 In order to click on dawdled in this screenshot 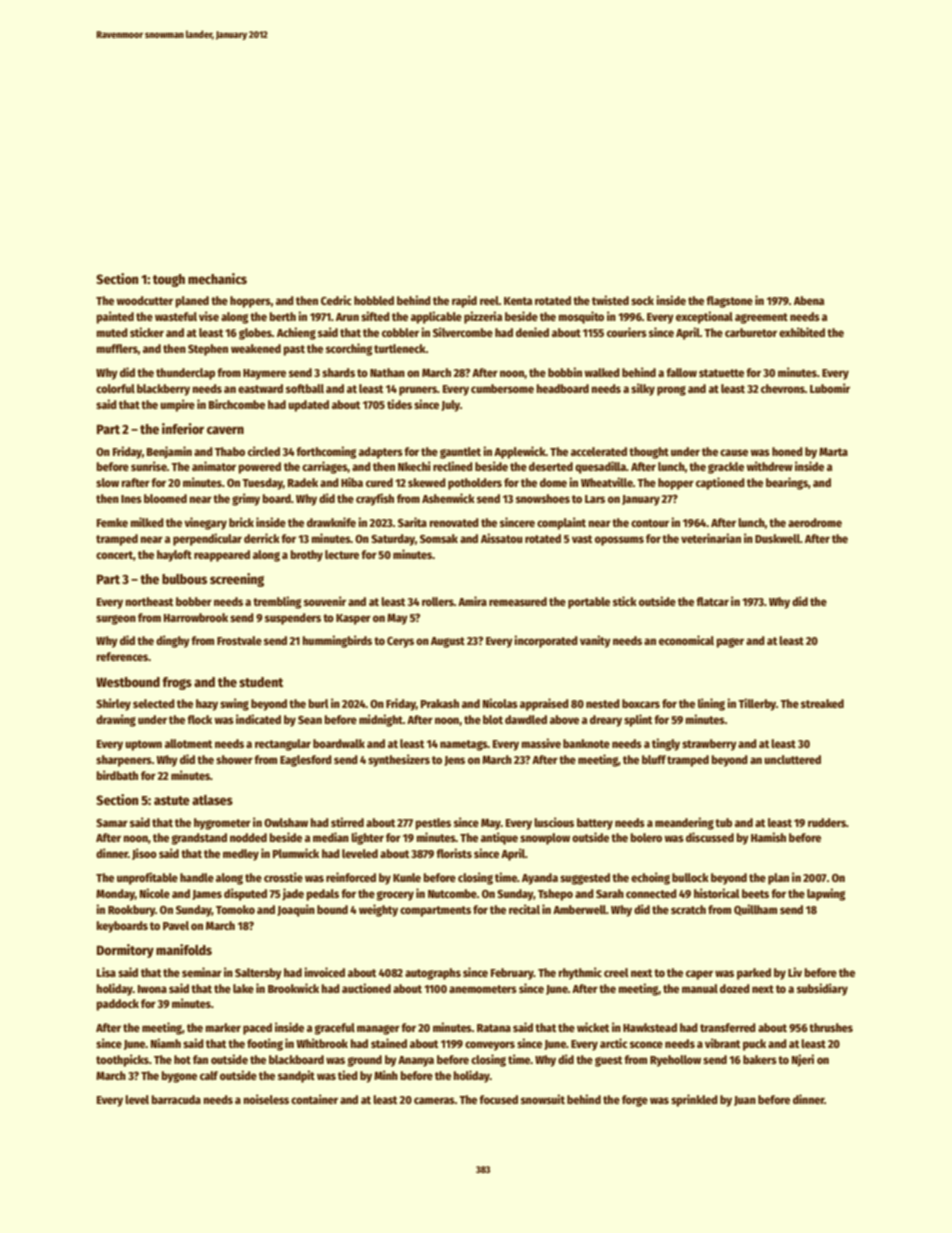, I will do `click(526, 719)`.
